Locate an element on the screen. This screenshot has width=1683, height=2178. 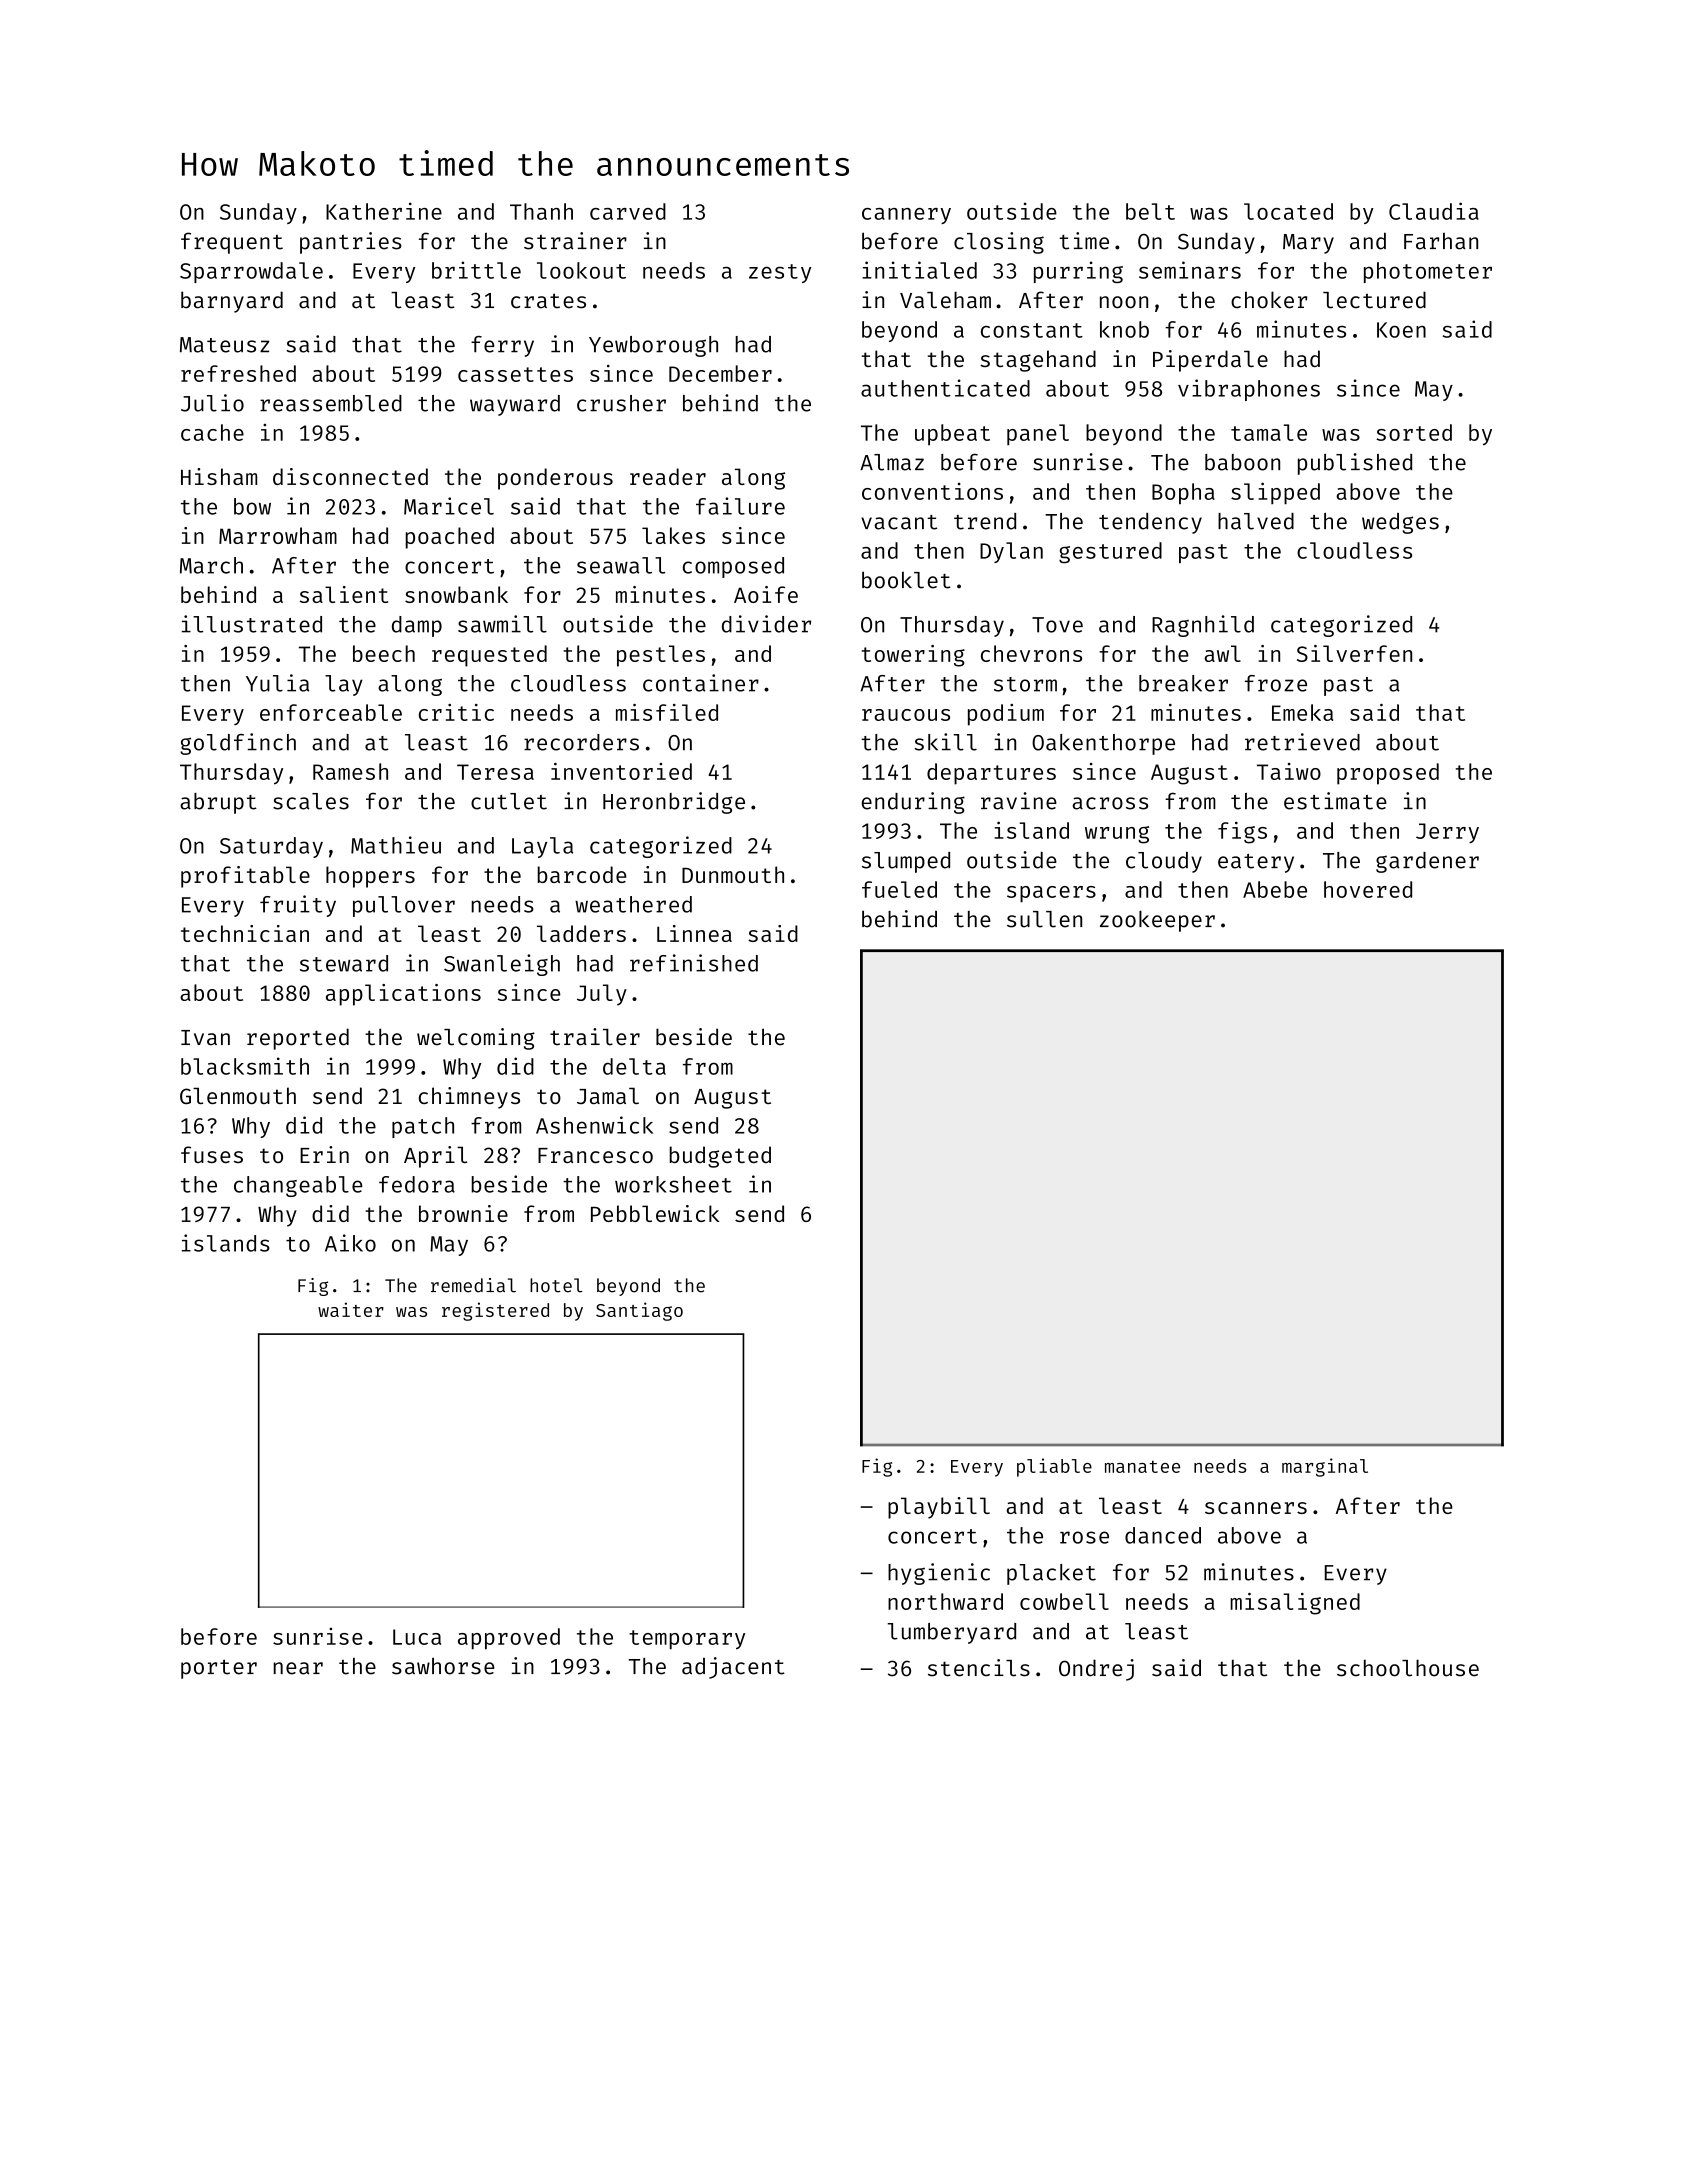
hovered is located at coordinates (1368, 889).
